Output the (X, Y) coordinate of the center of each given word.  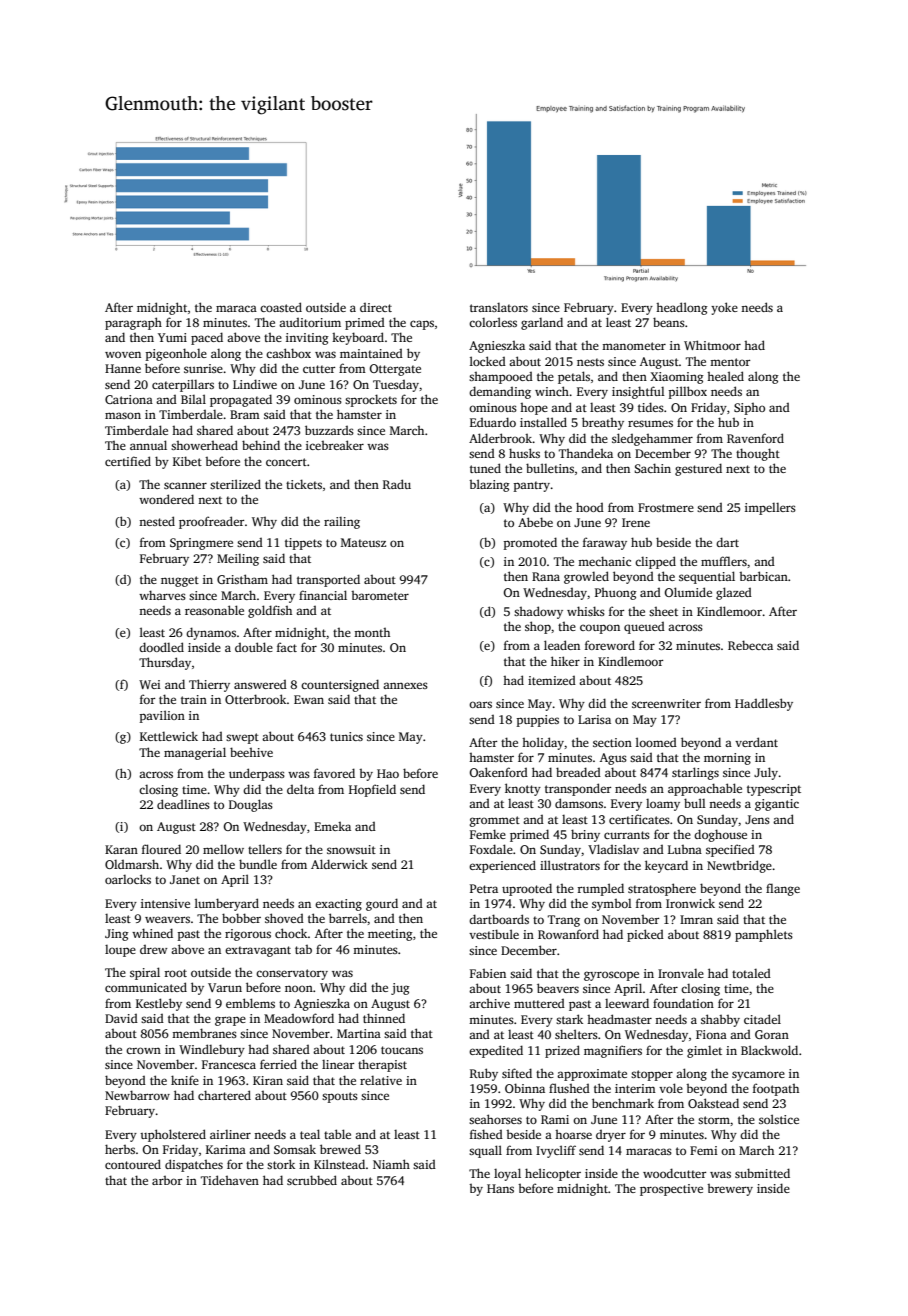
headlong (682, 308)
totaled (751, 973)
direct (376, 307)
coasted (281, 307)
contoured (133, 1164)
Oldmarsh (132, 864)
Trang (564, 921)
